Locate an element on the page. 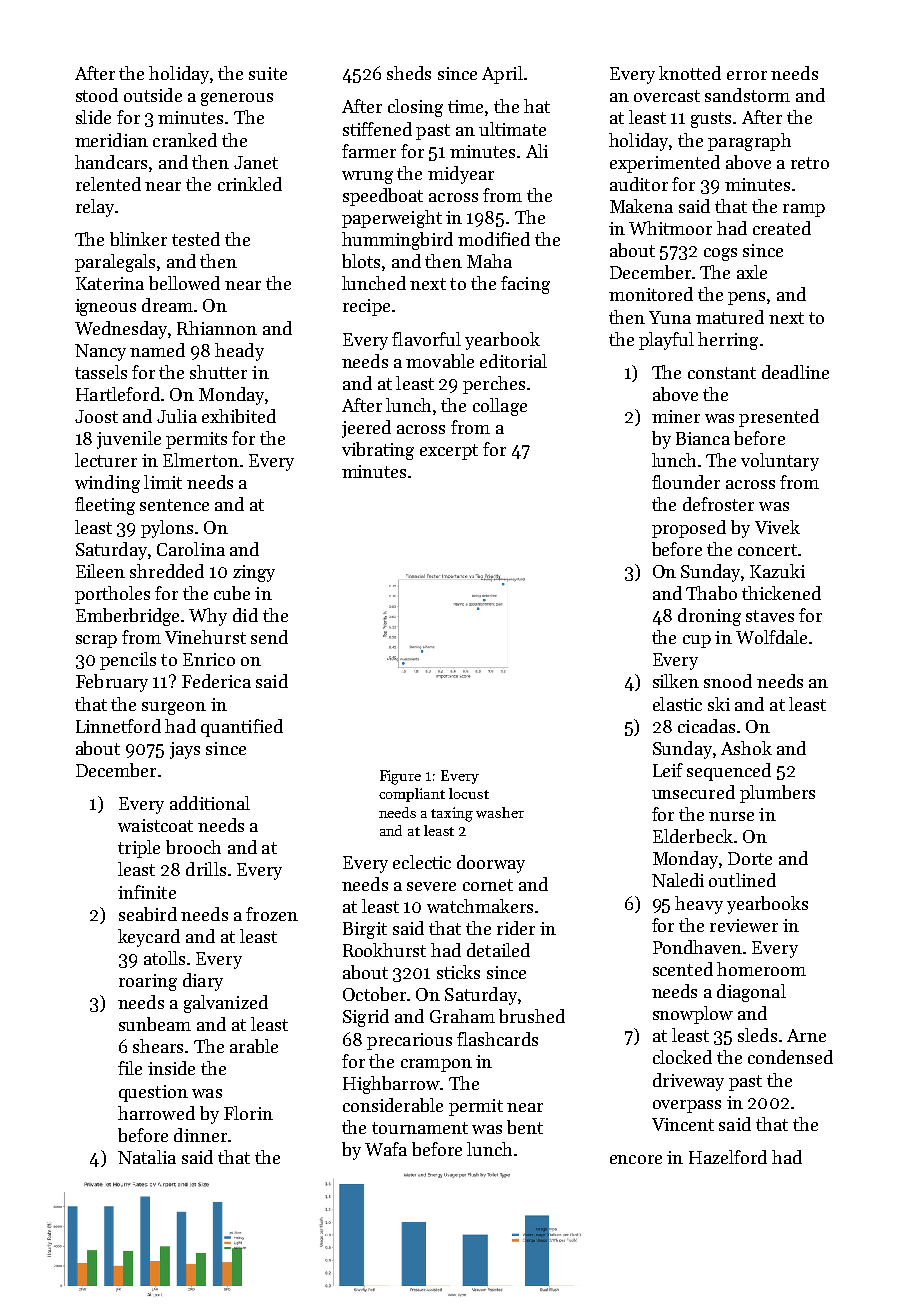 The width and height of the page is (908, 1316). error is located at coordinates (747, 75).
